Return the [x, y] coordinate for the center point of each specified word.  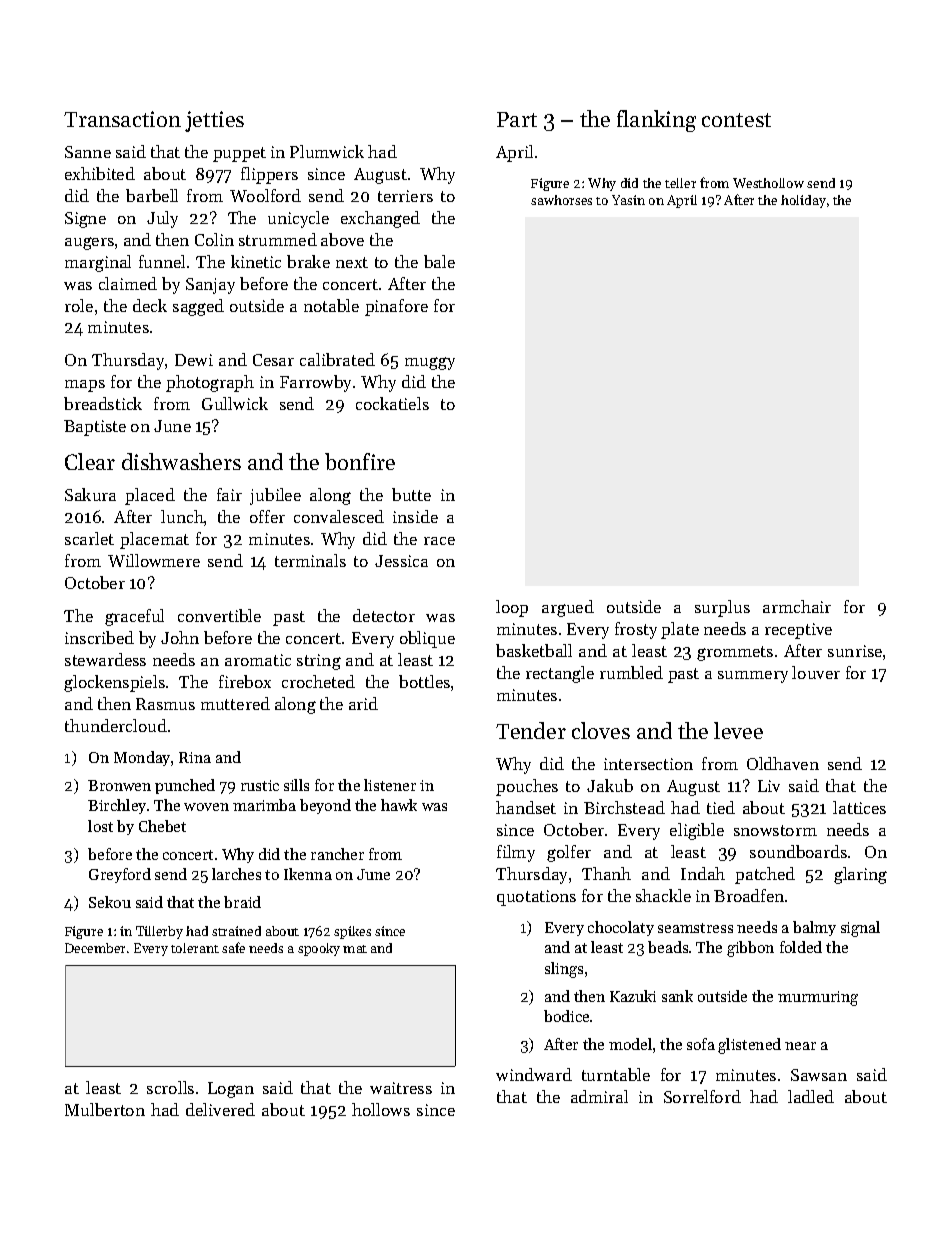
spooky [319, 949]
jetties [214, 121]
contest [736, 120]
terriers [405, 196]
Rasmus [165, 704]
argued [568, 608]
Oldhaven [783, 763]
